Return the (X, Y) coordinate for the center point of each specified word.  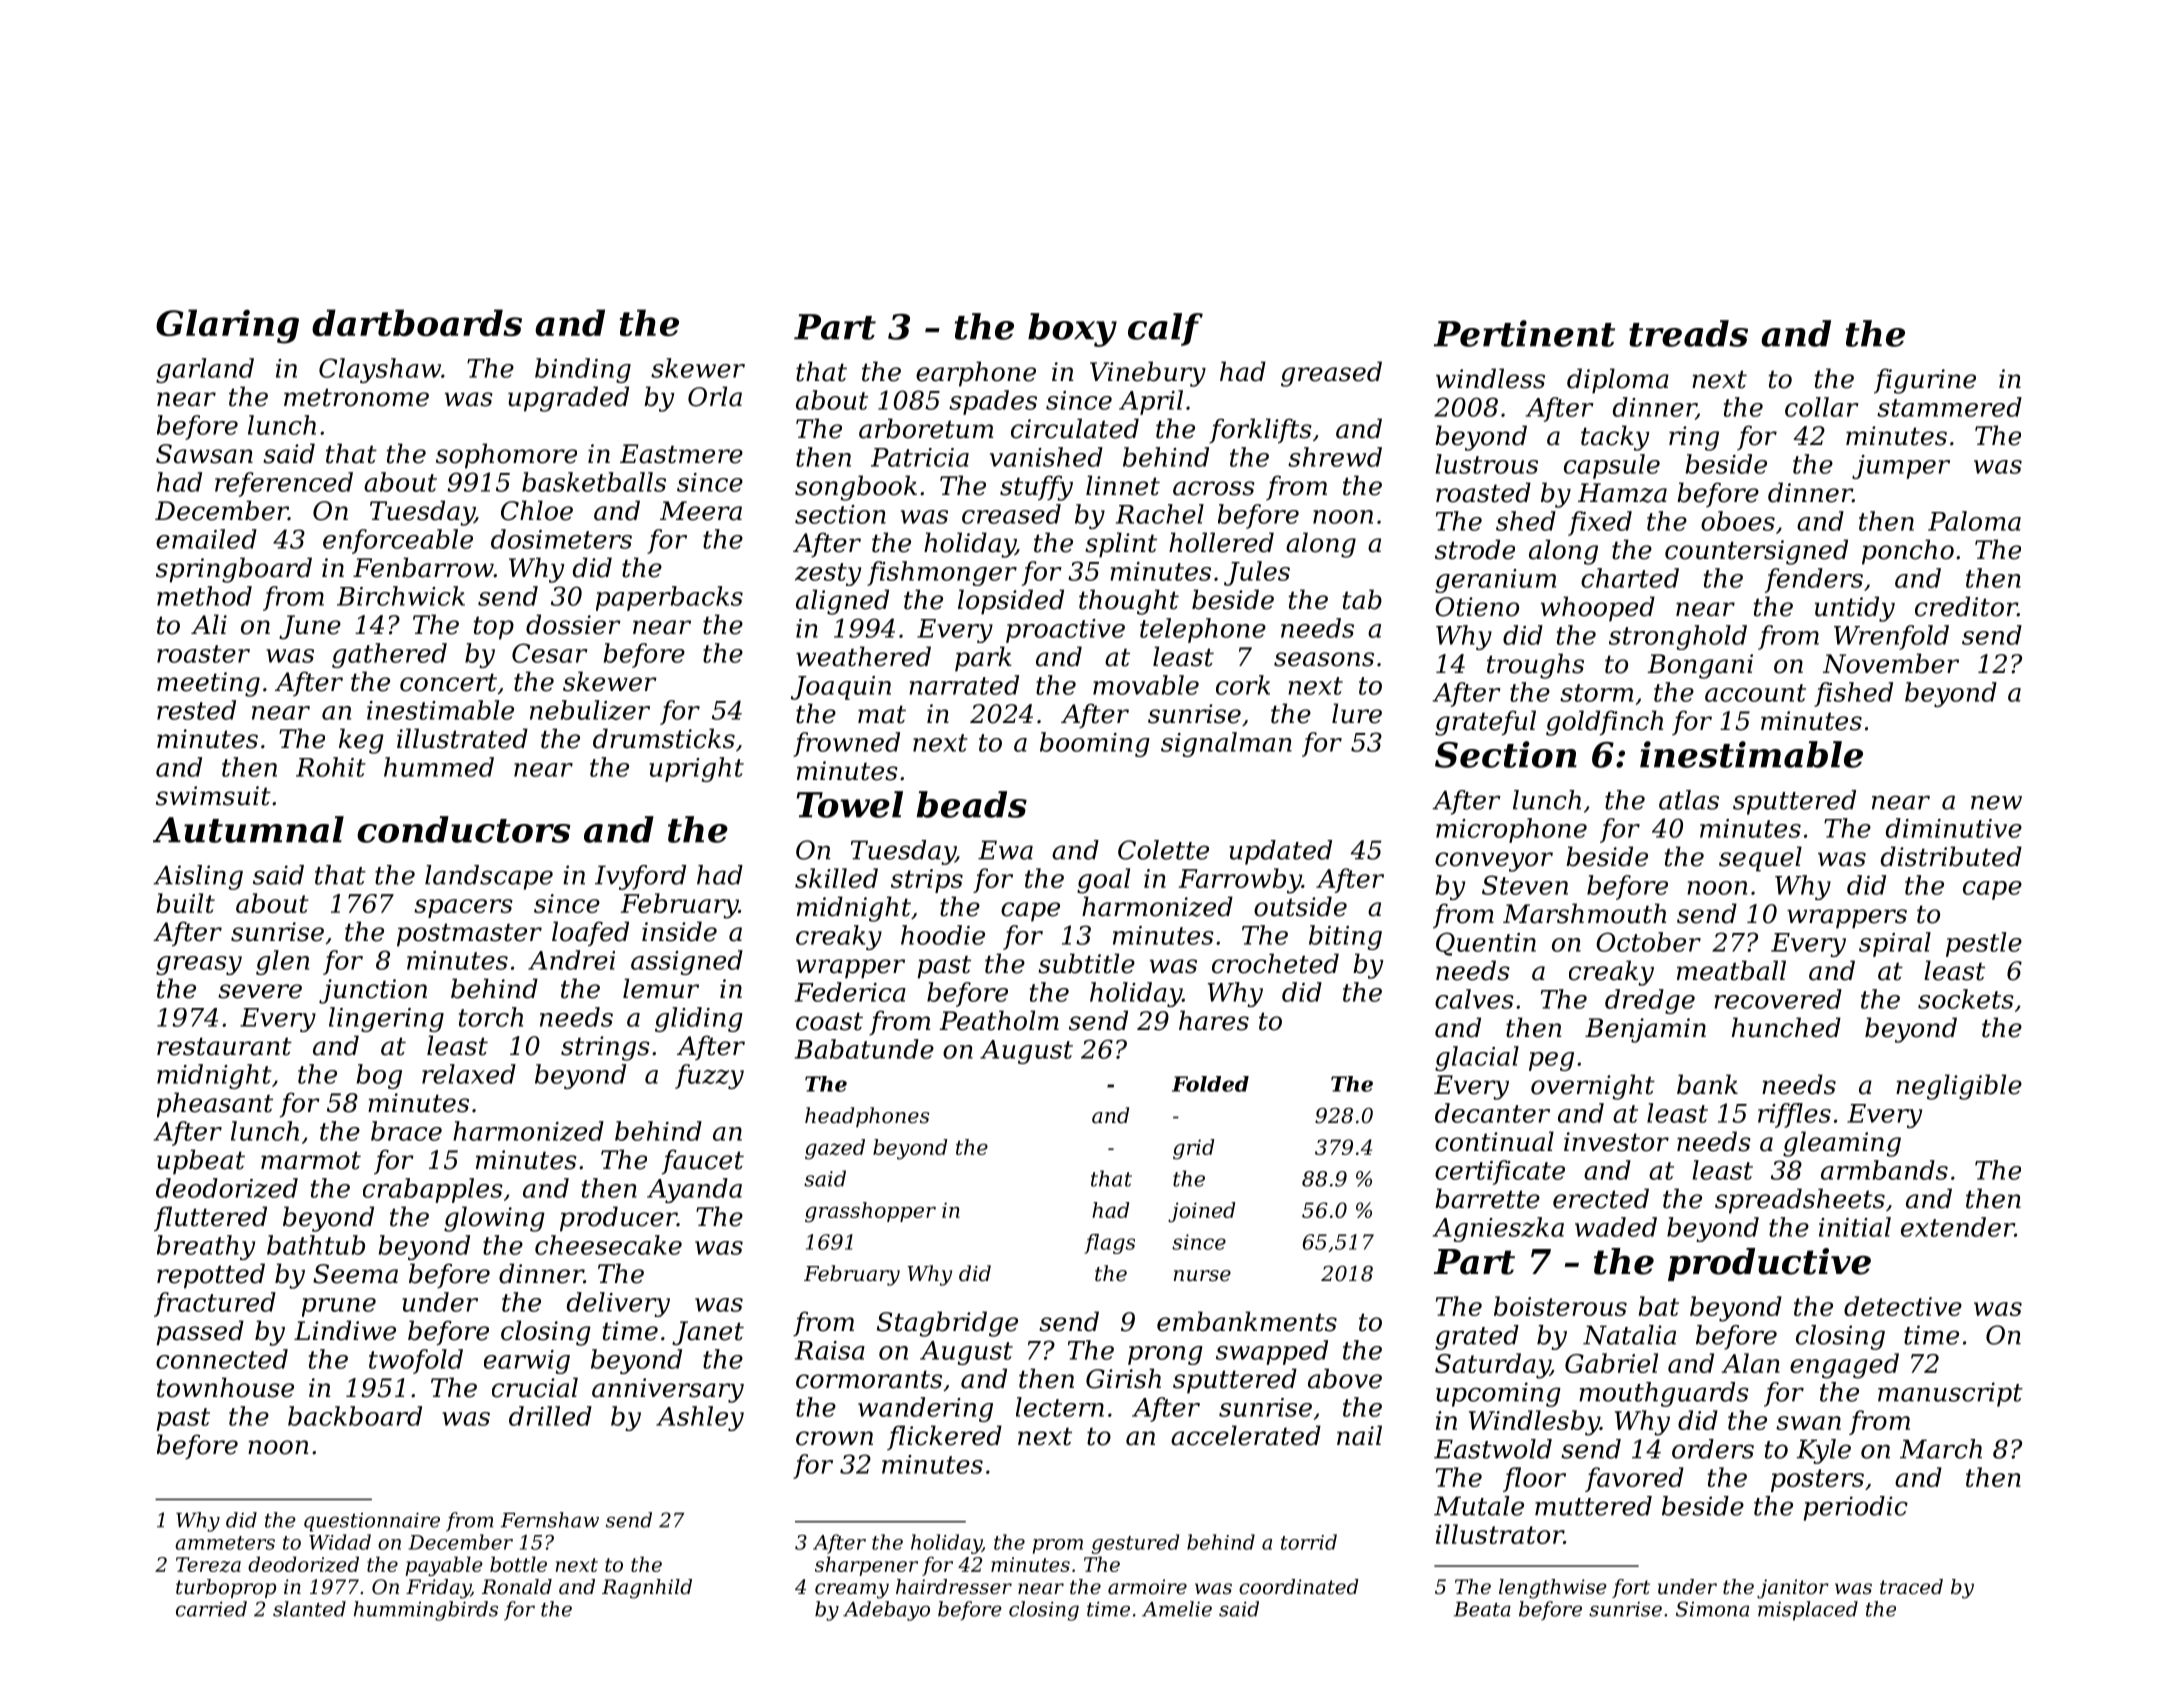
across (1213, 488)
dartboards (417, 322)
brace (406, 1131)
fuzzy (709, 1076)
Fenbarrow (423, 567)
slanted (309, 1609)
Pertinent (1524, 333)
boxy (1072, 330)
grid (1193, 1149)
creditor (1966, 606)
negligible (1959, 1087)
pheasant (215, 1105)
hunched (1786, 1027)
